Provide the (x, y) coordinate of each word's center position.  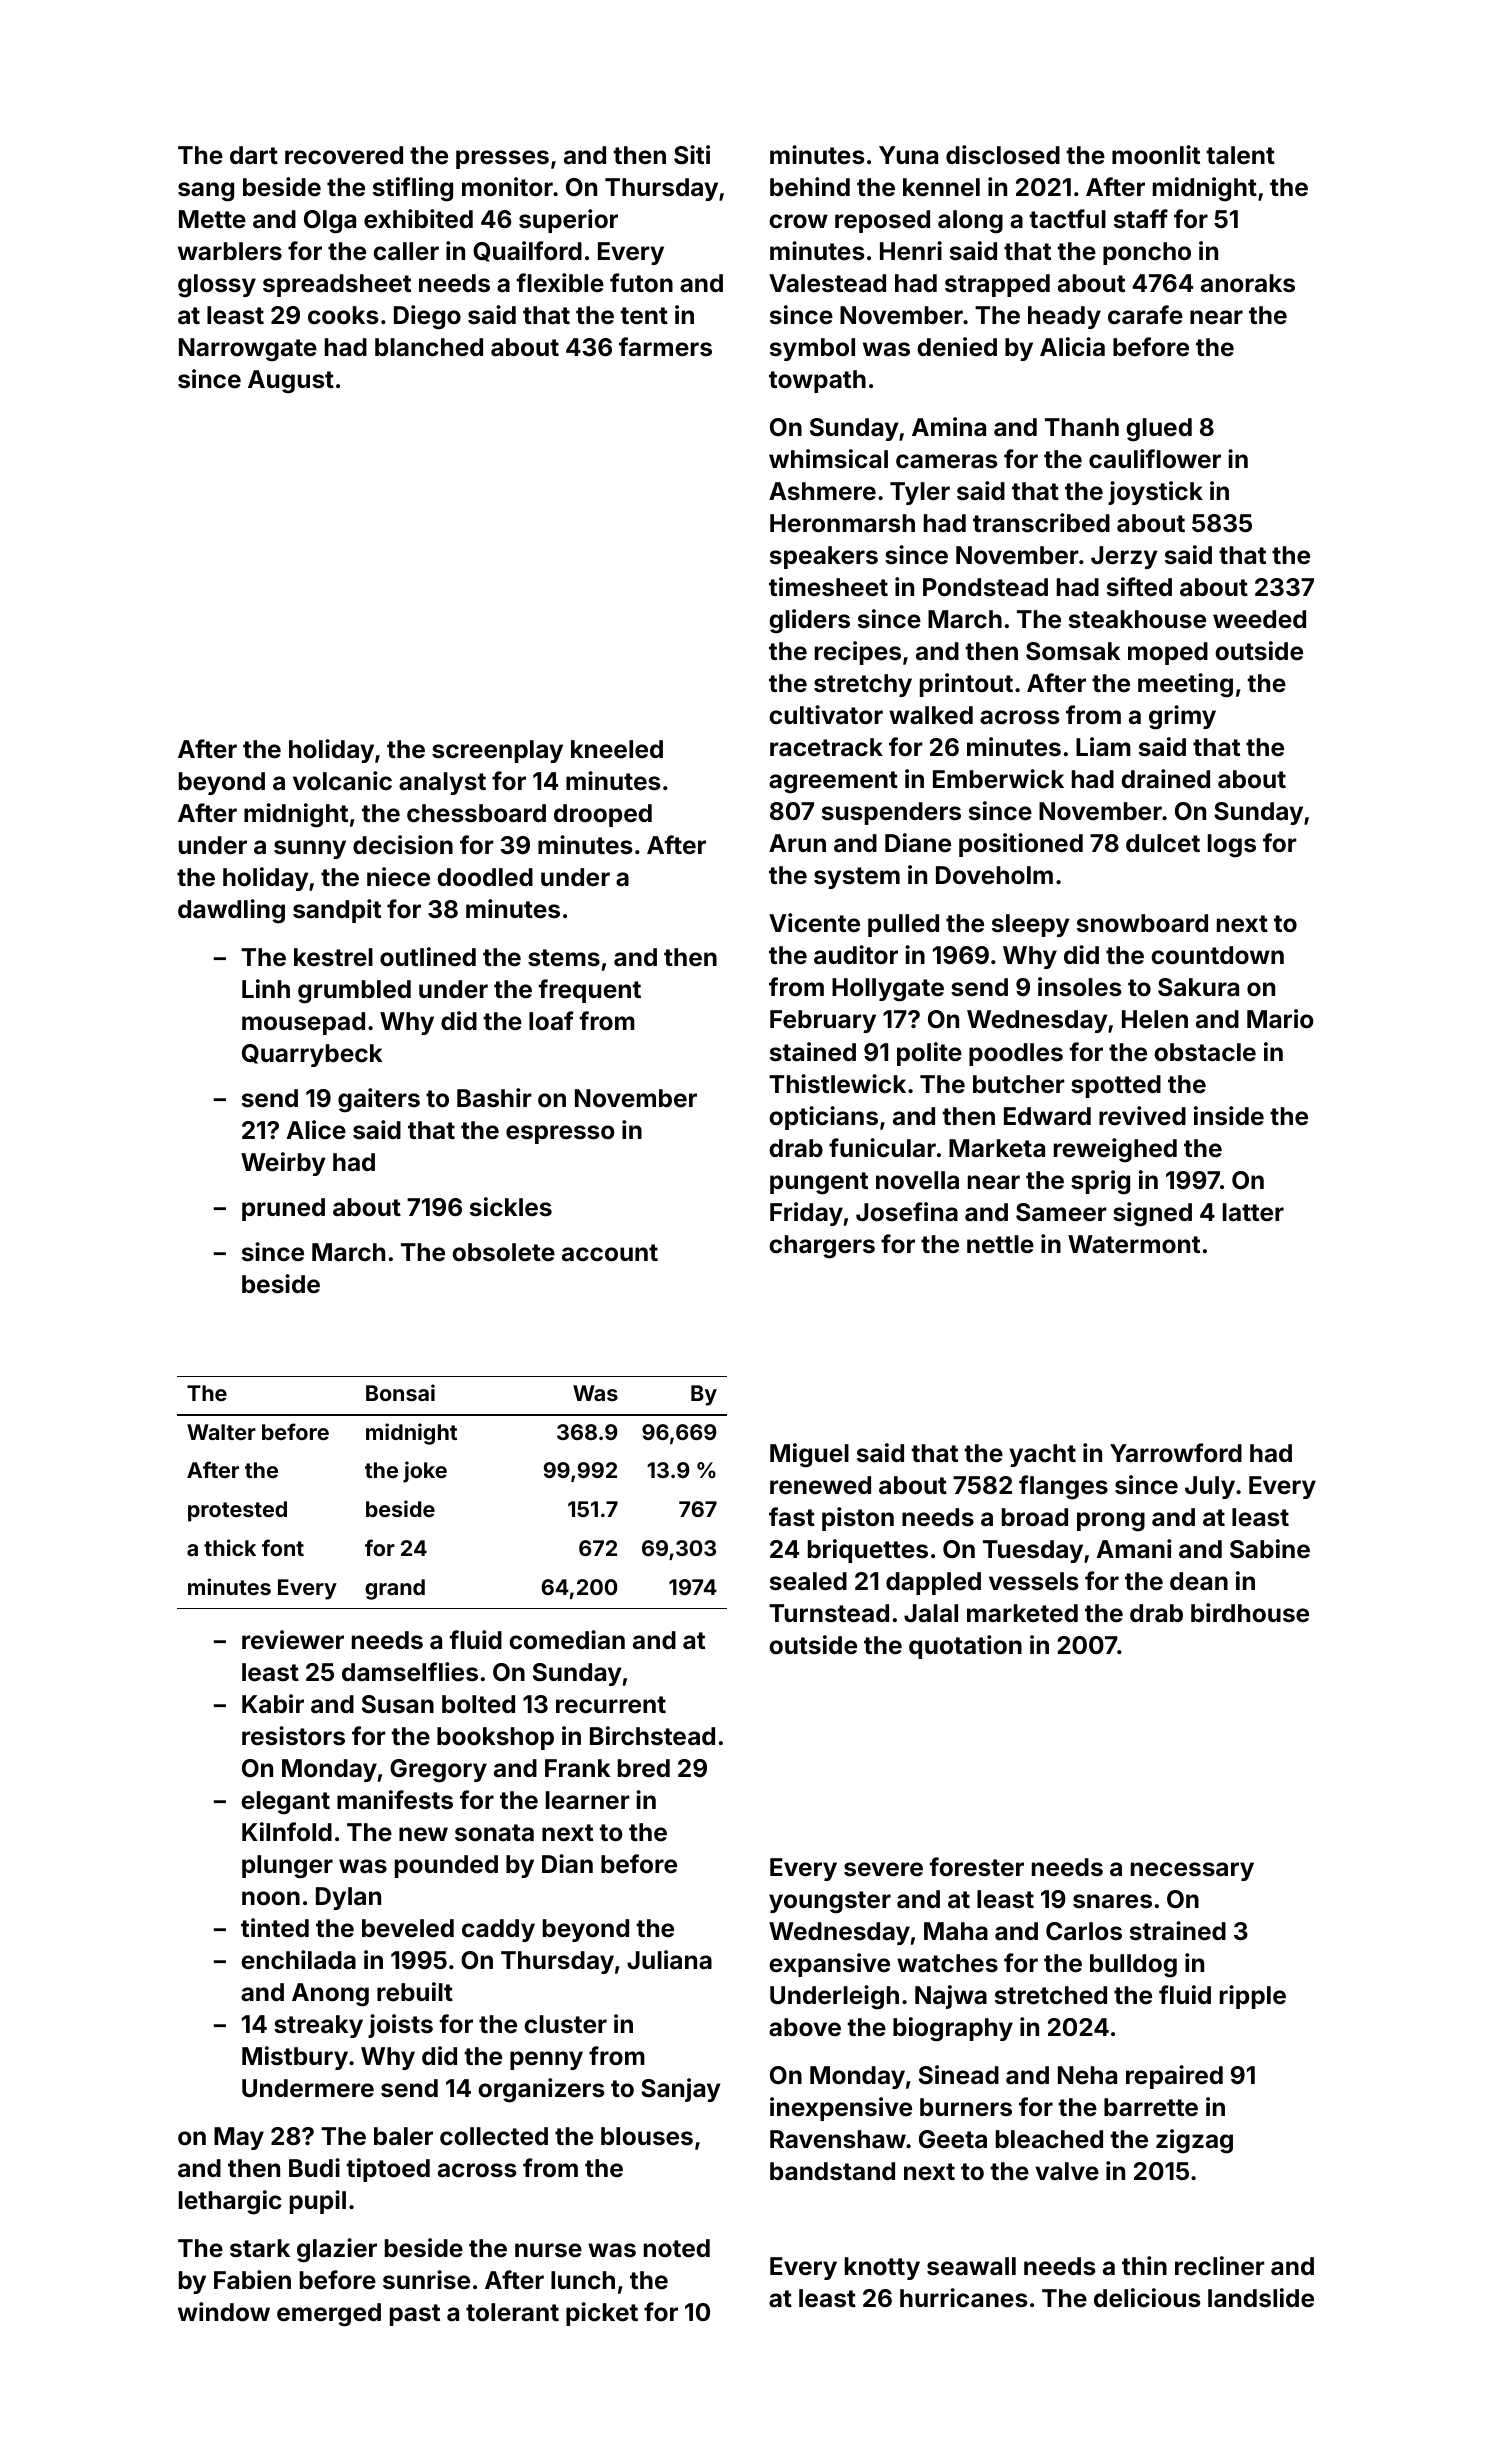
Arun (797, 843)
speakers (824, 557)
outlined (428, 957)
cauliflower (1155, 459)
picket (602, 2314)
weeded (1259, 619)
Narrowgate (248, 350)
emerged (329, 2315)
